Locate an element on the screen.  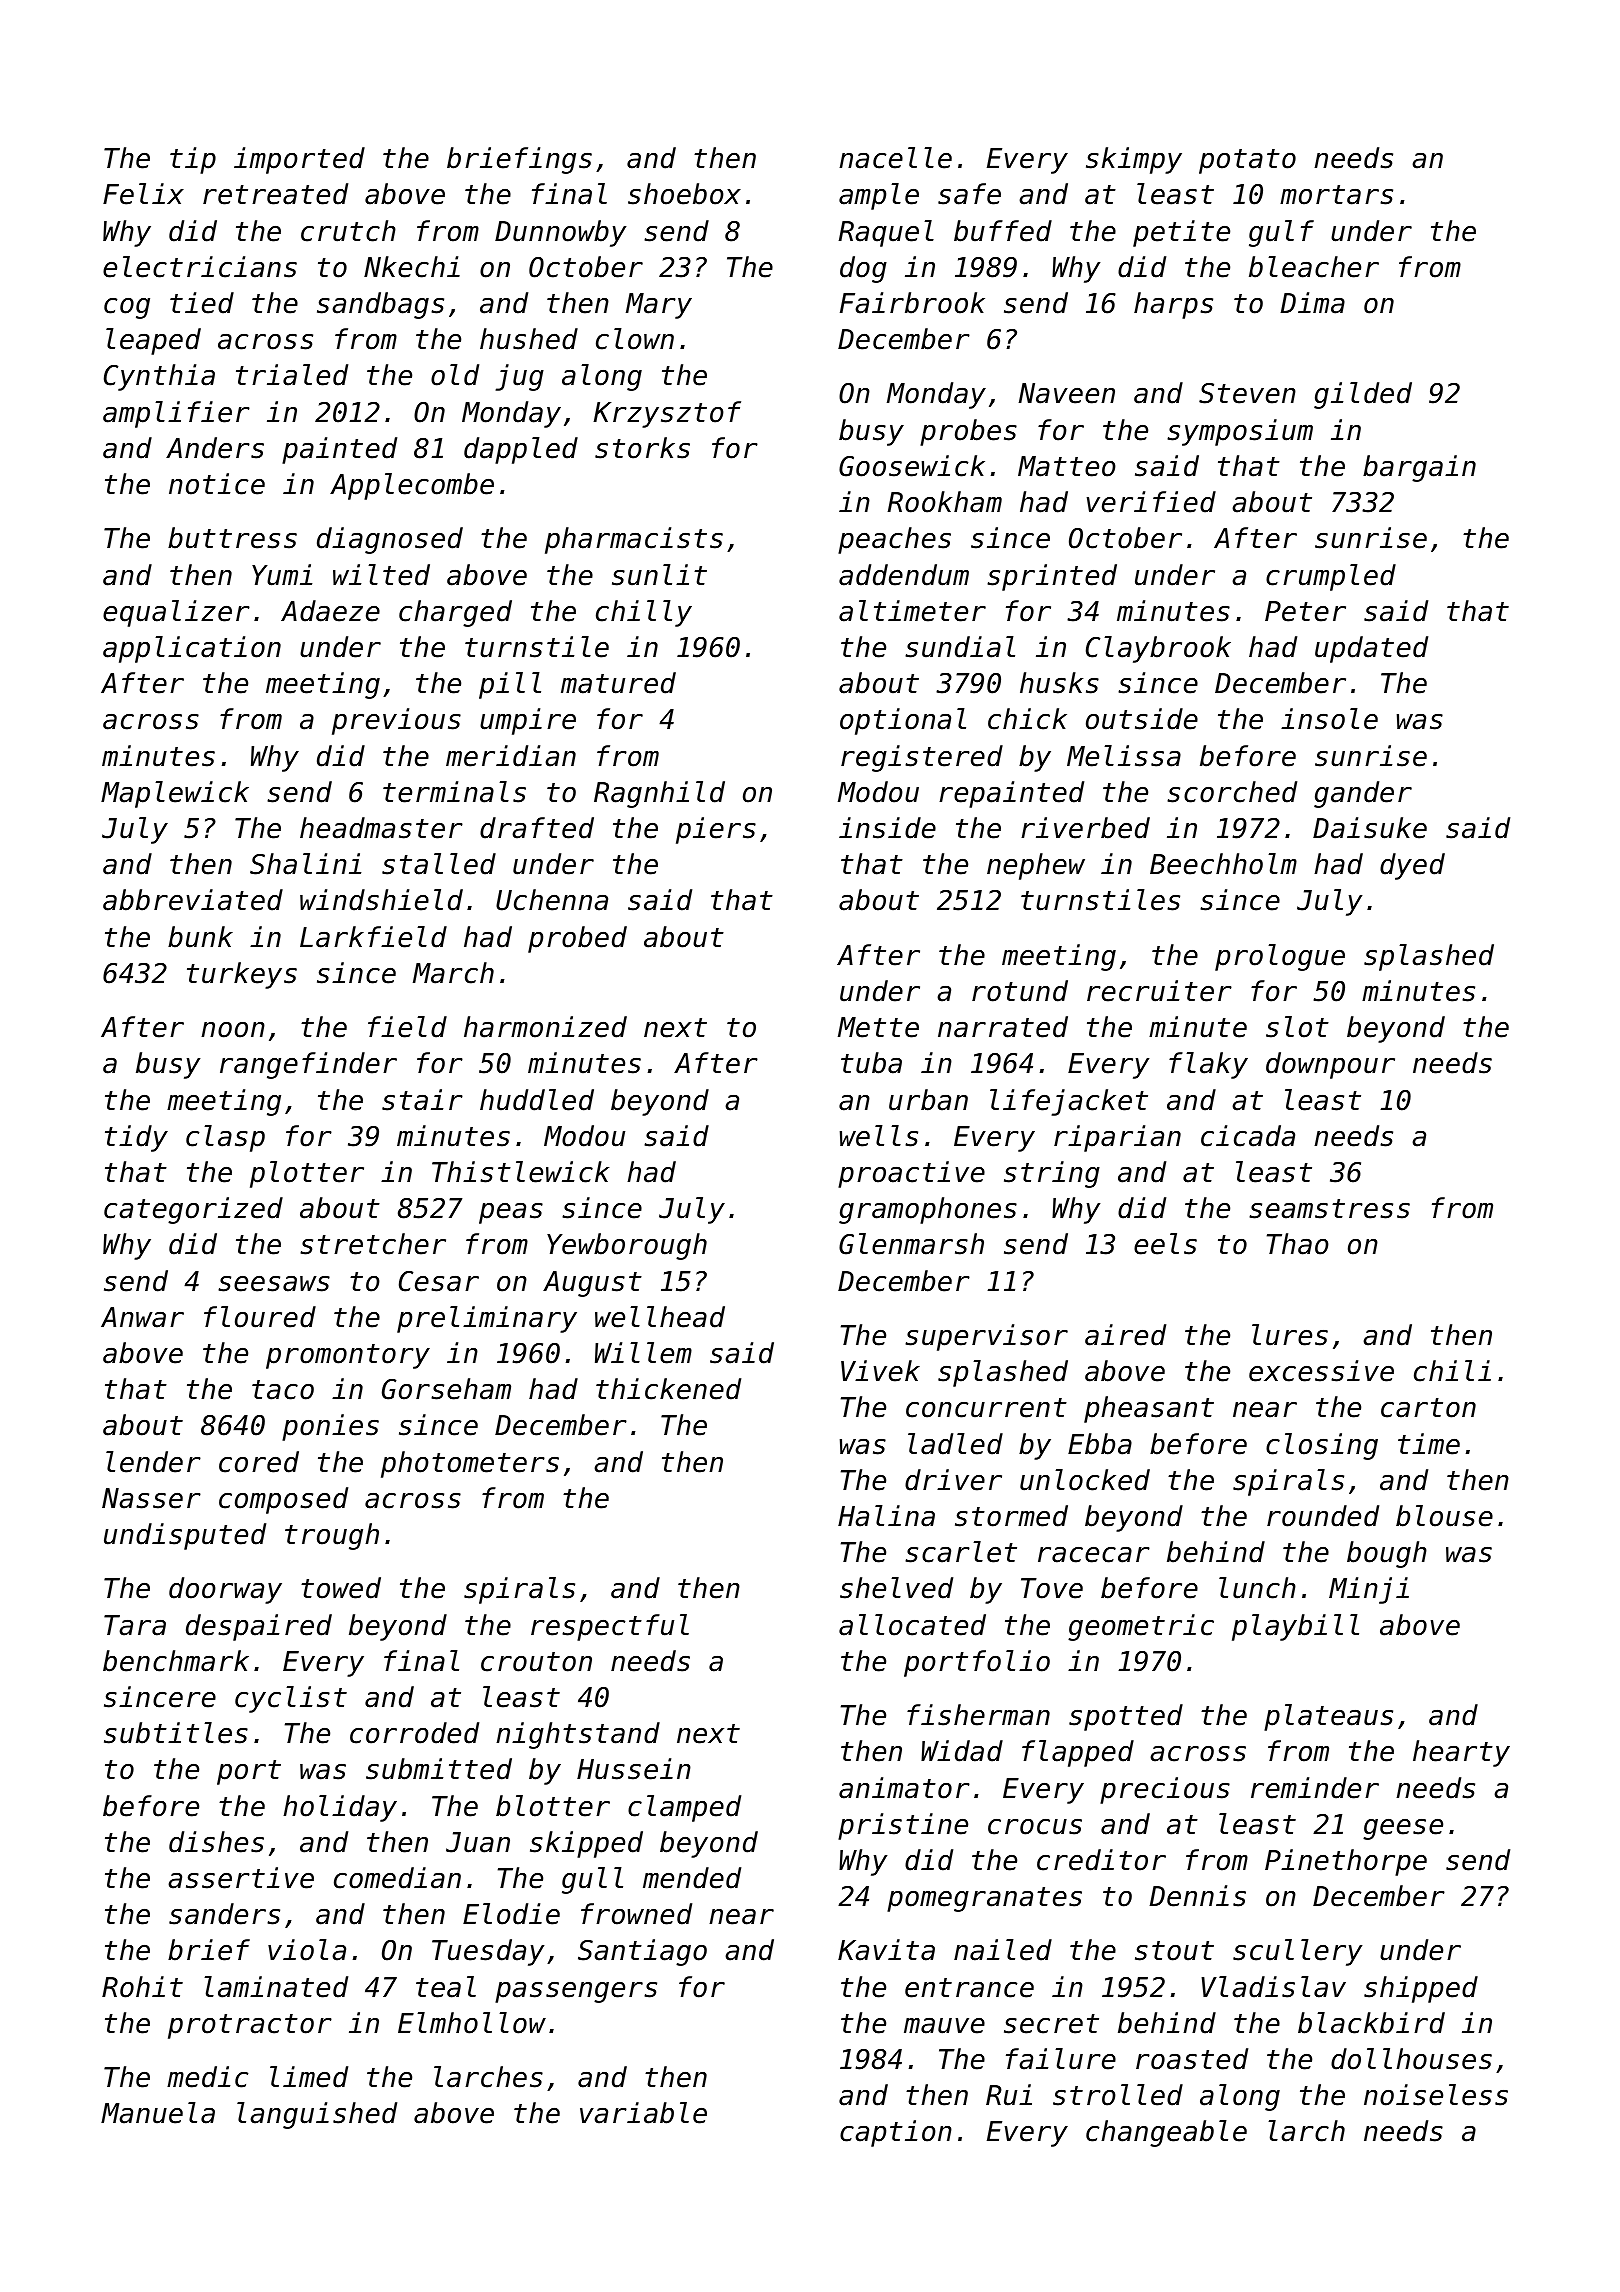
taco is located at coordinates (283, 1390).
